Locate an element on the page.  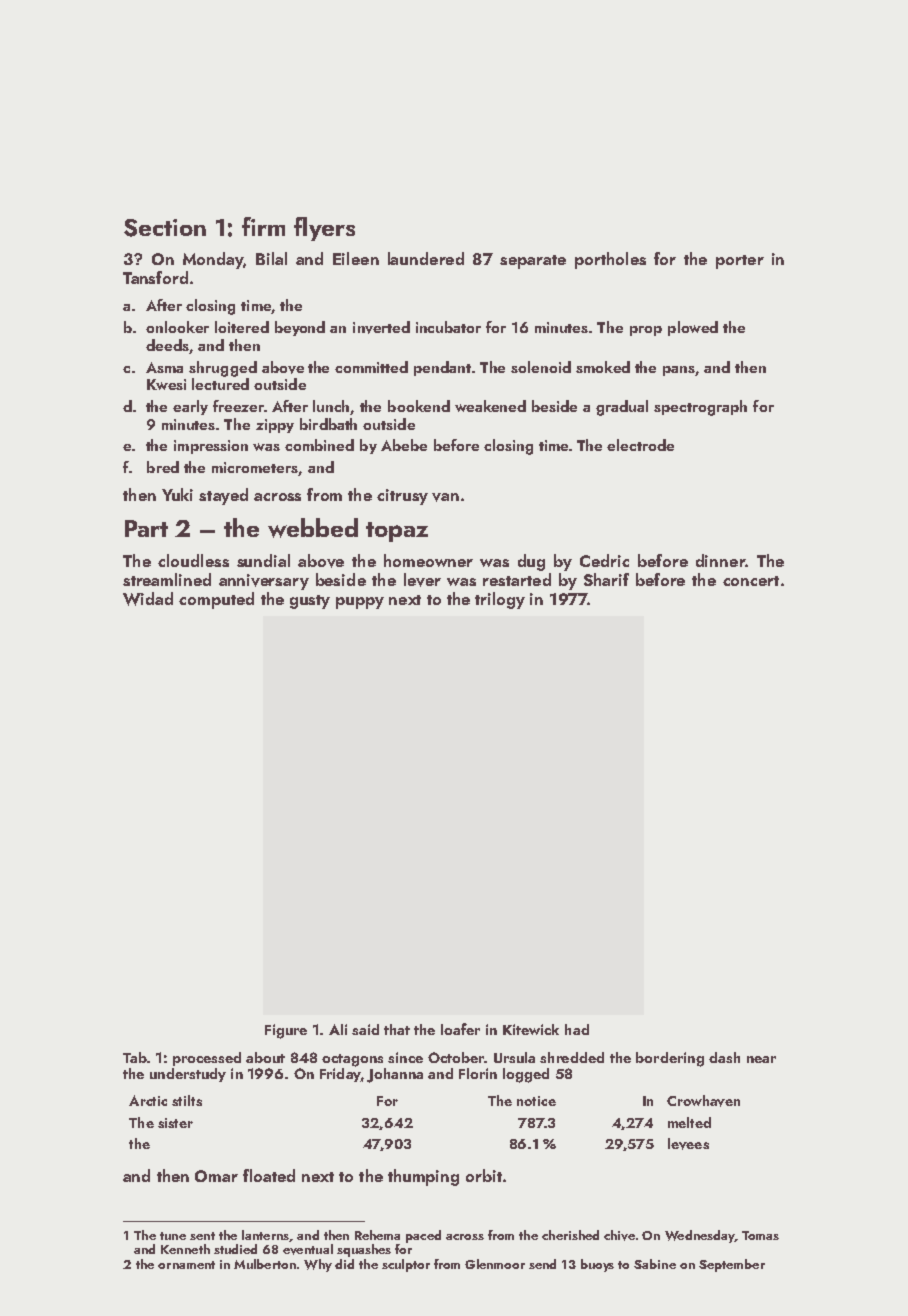
deeds is located at coordinates (168, 346).
